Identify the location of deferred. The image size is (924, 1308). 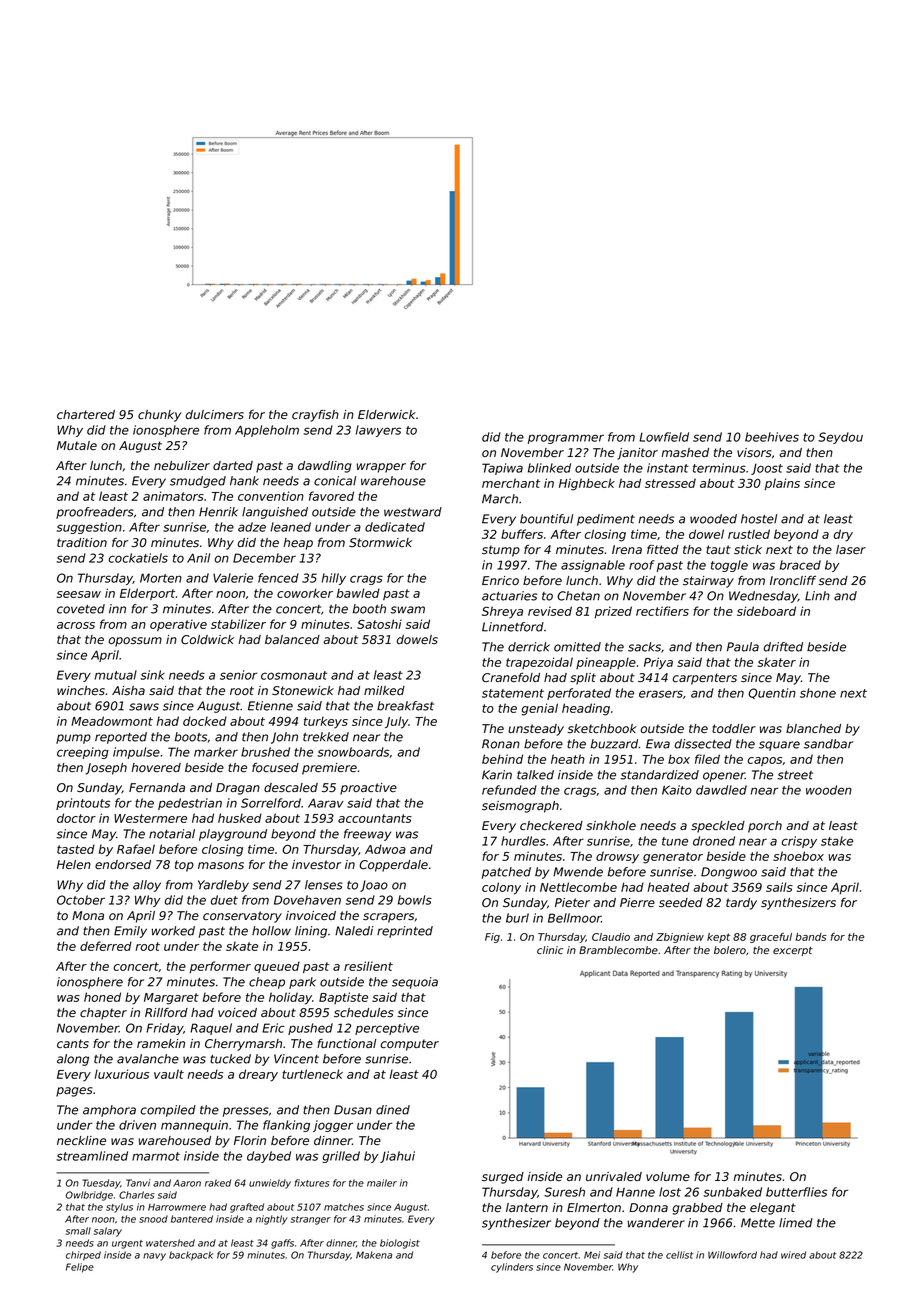
(106, 946).
